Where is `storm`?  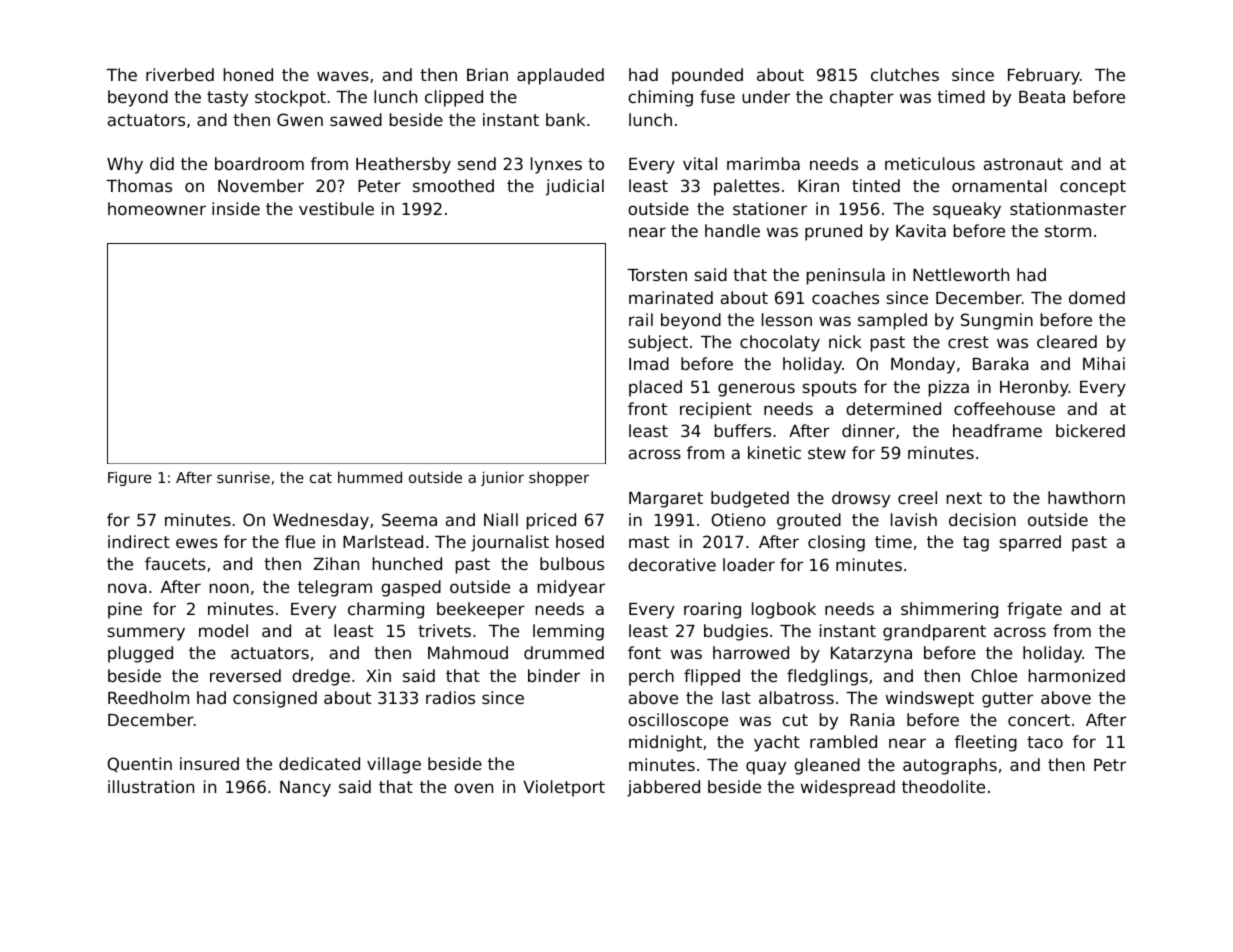 storm is located at coordinates (1068, 231).
